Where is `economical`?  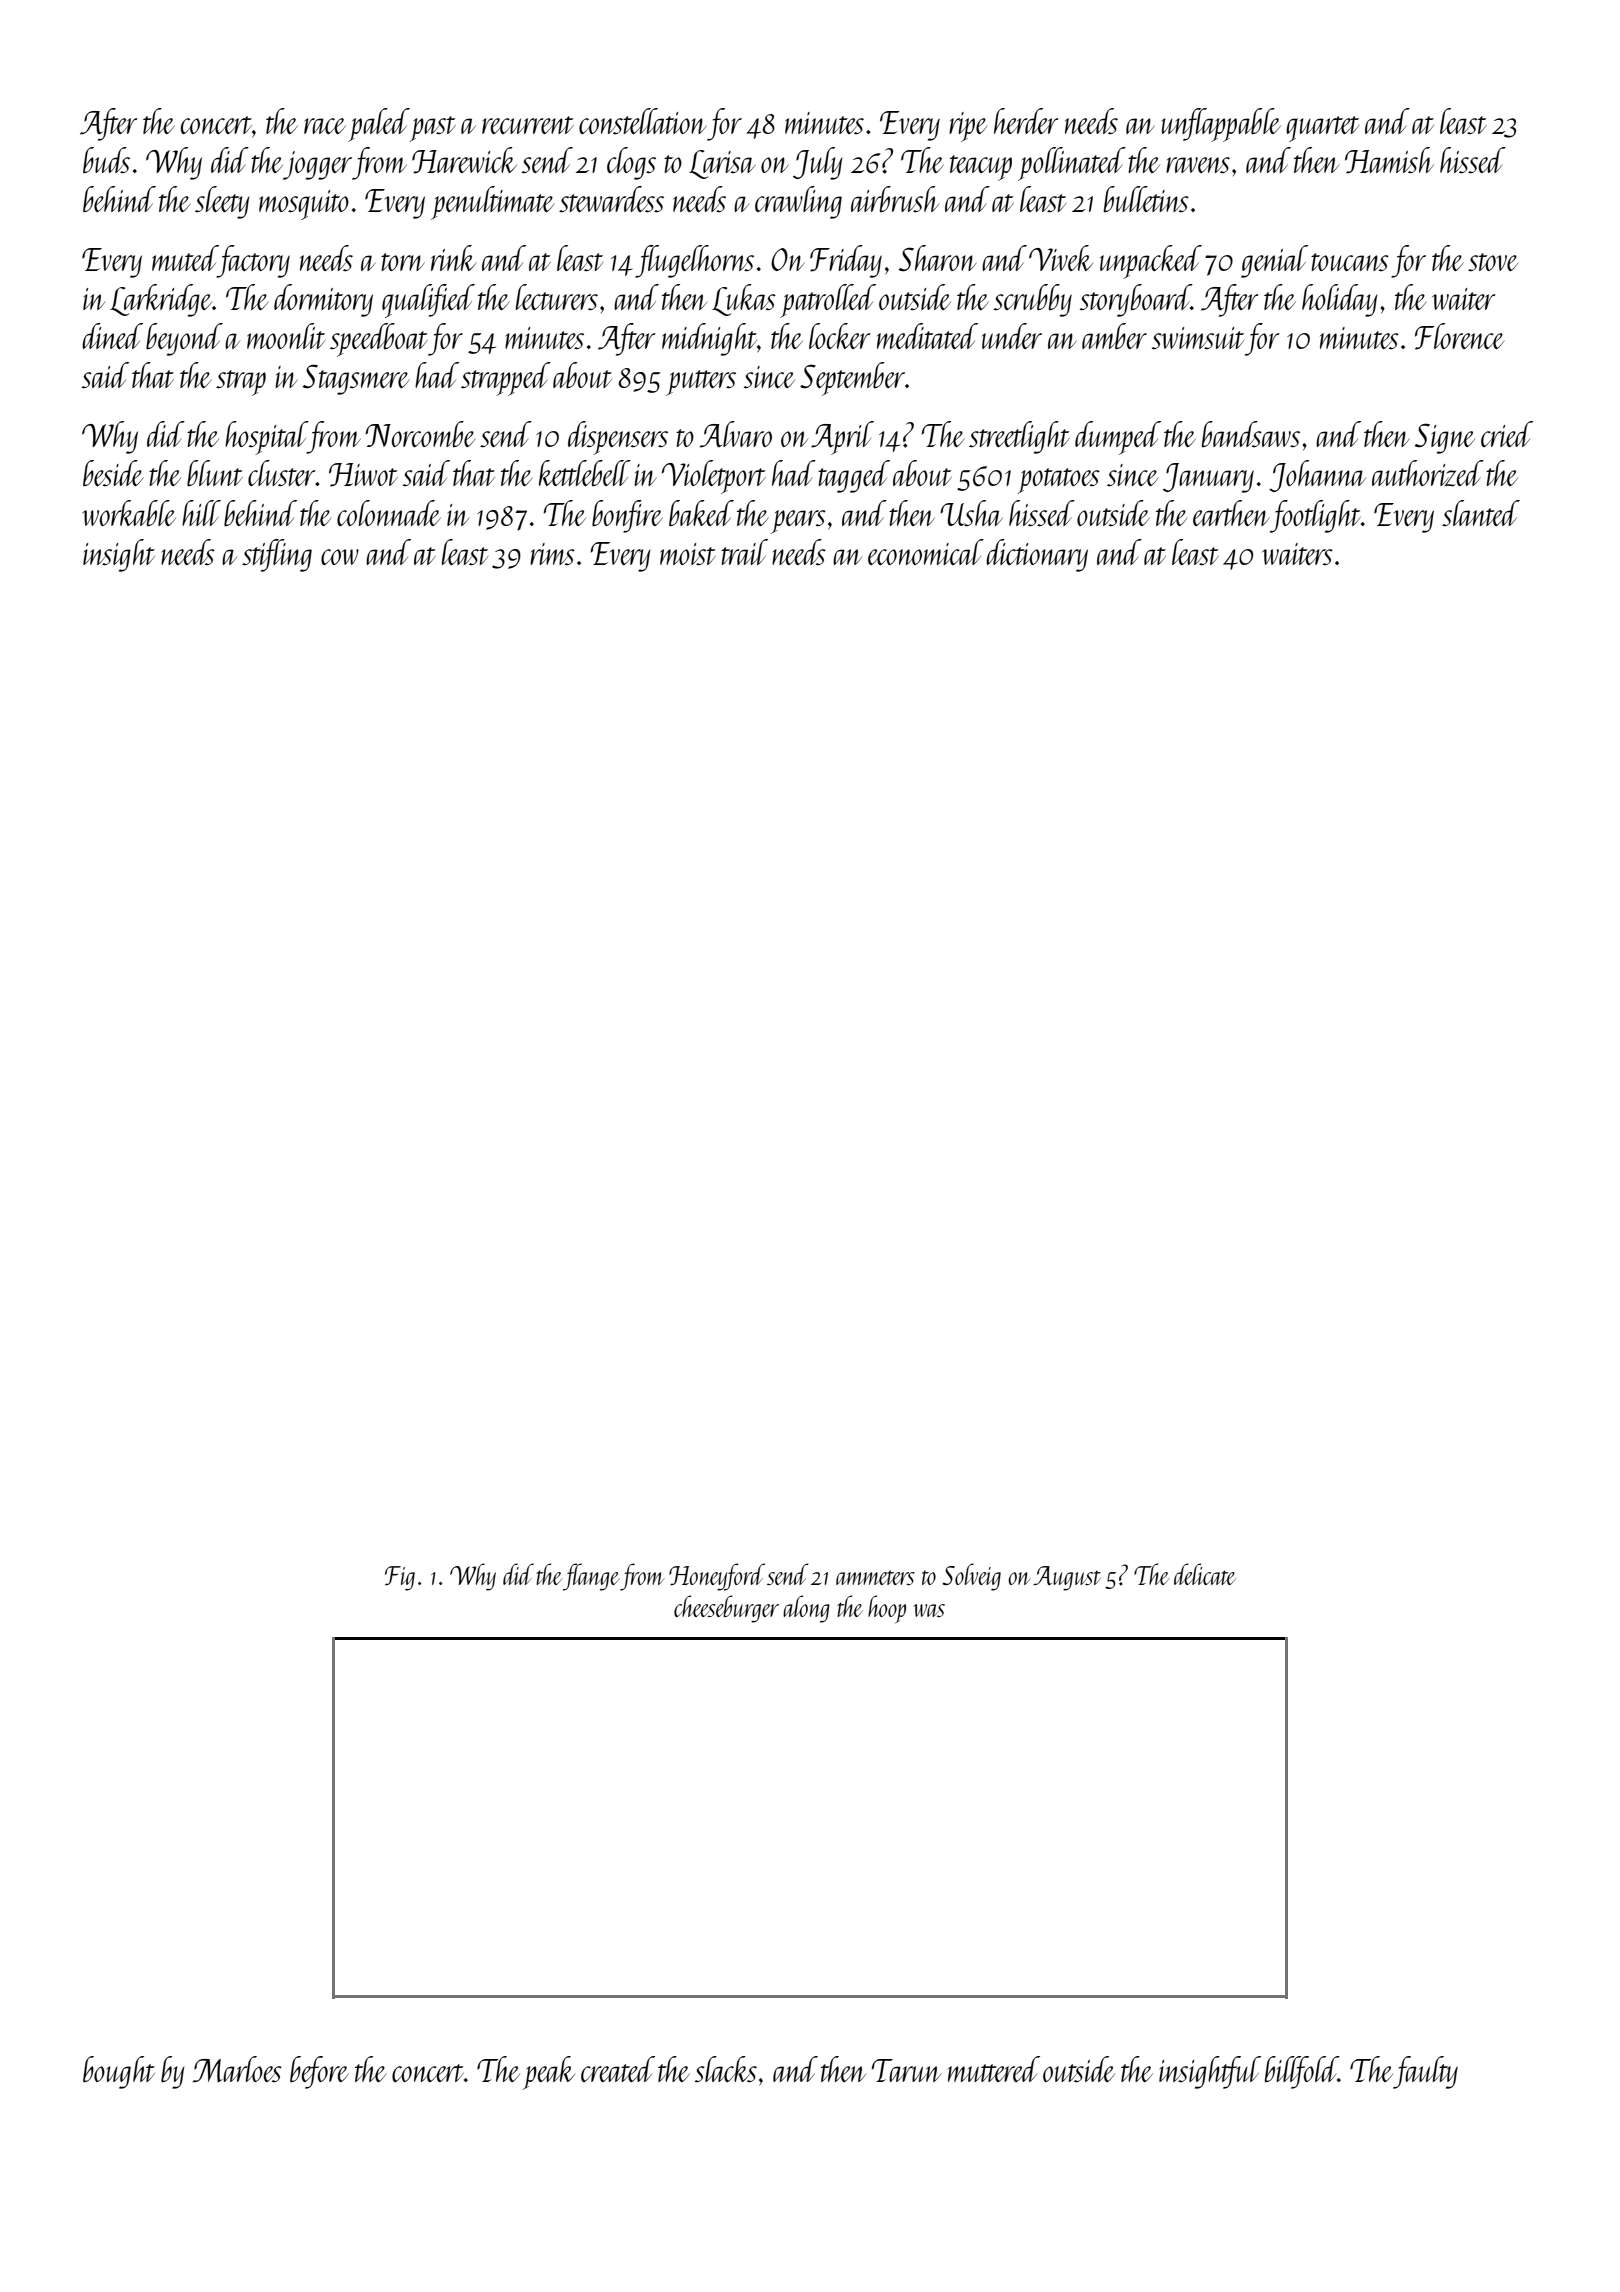 economical is located at coordinates (926, 552).
